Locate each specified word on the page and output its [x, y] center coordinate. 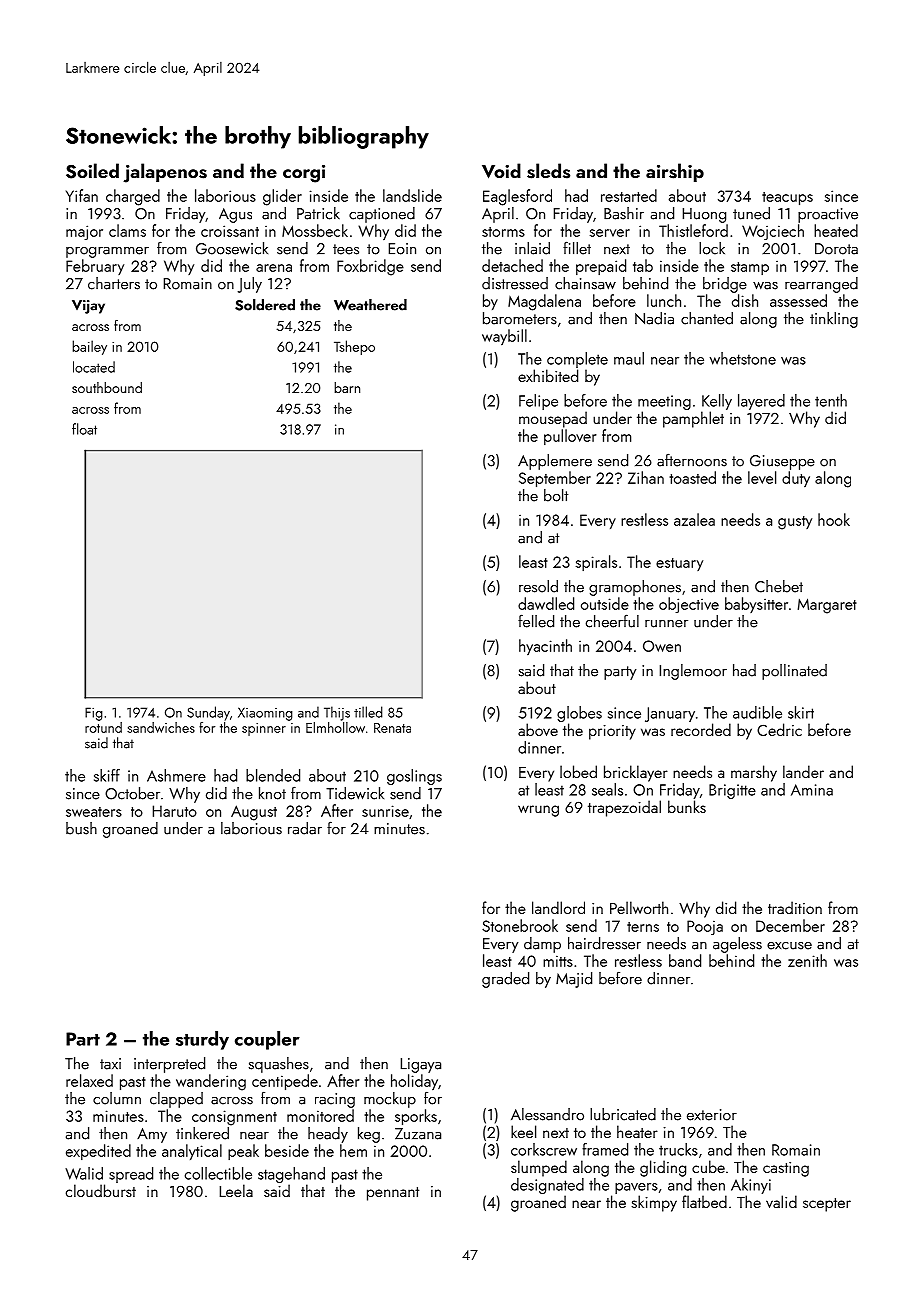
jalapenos [165, 173]
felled [536, 621]
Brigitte [732, 791]
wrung [538, 811]
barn [347, 387]
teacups [787, 199]
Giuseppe [782, 462]
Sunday [208, 713]
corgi [304, 174]
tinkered [202, 1133]
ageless [737, 945]
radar [305, 828]
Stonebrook [520, 925]
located [94, 367]
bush [81, 828]
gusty [795, 523]
